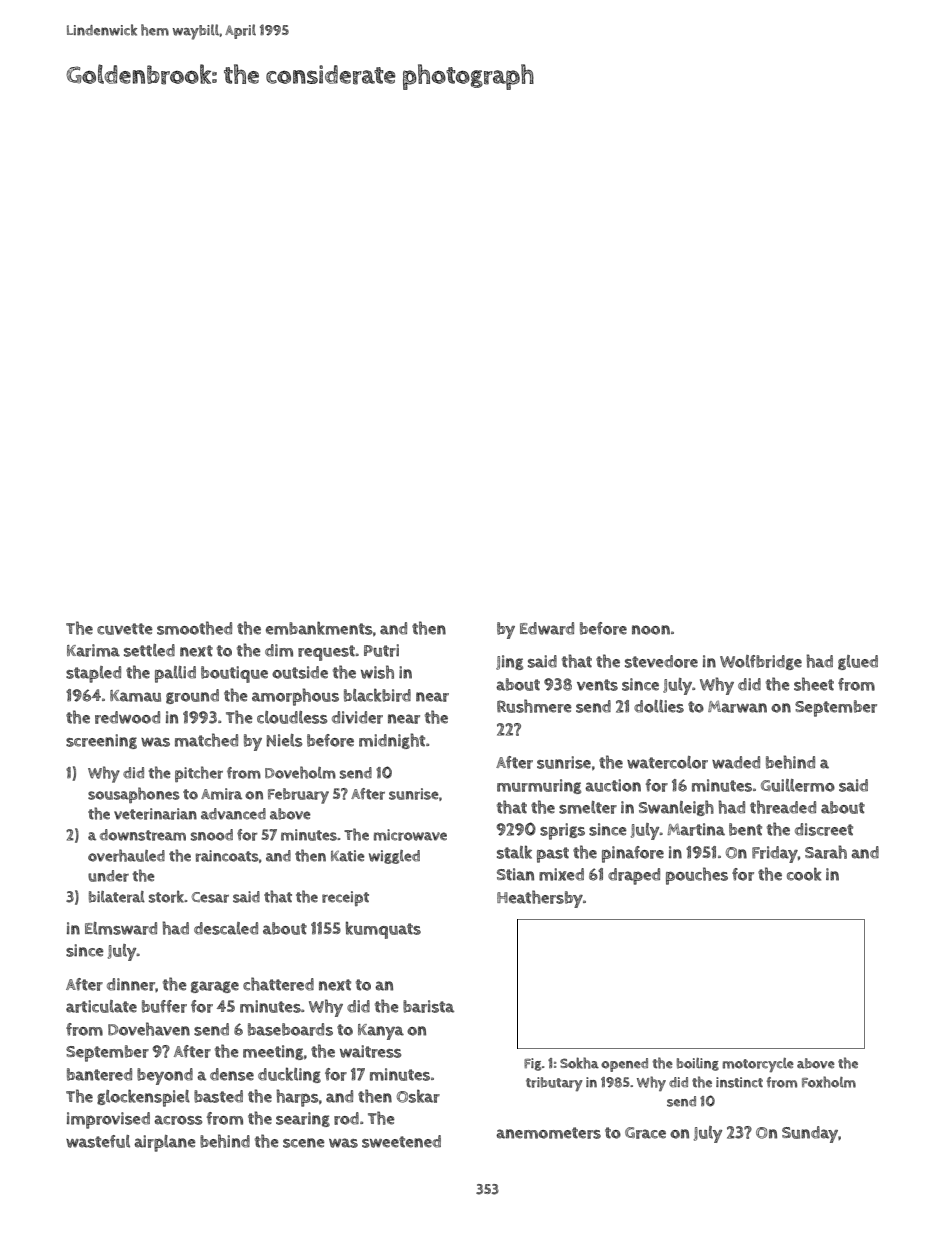  What do you see at coordinates (428, 1006) in the page?
I see `barista` at bounding box center [428, 1006].
